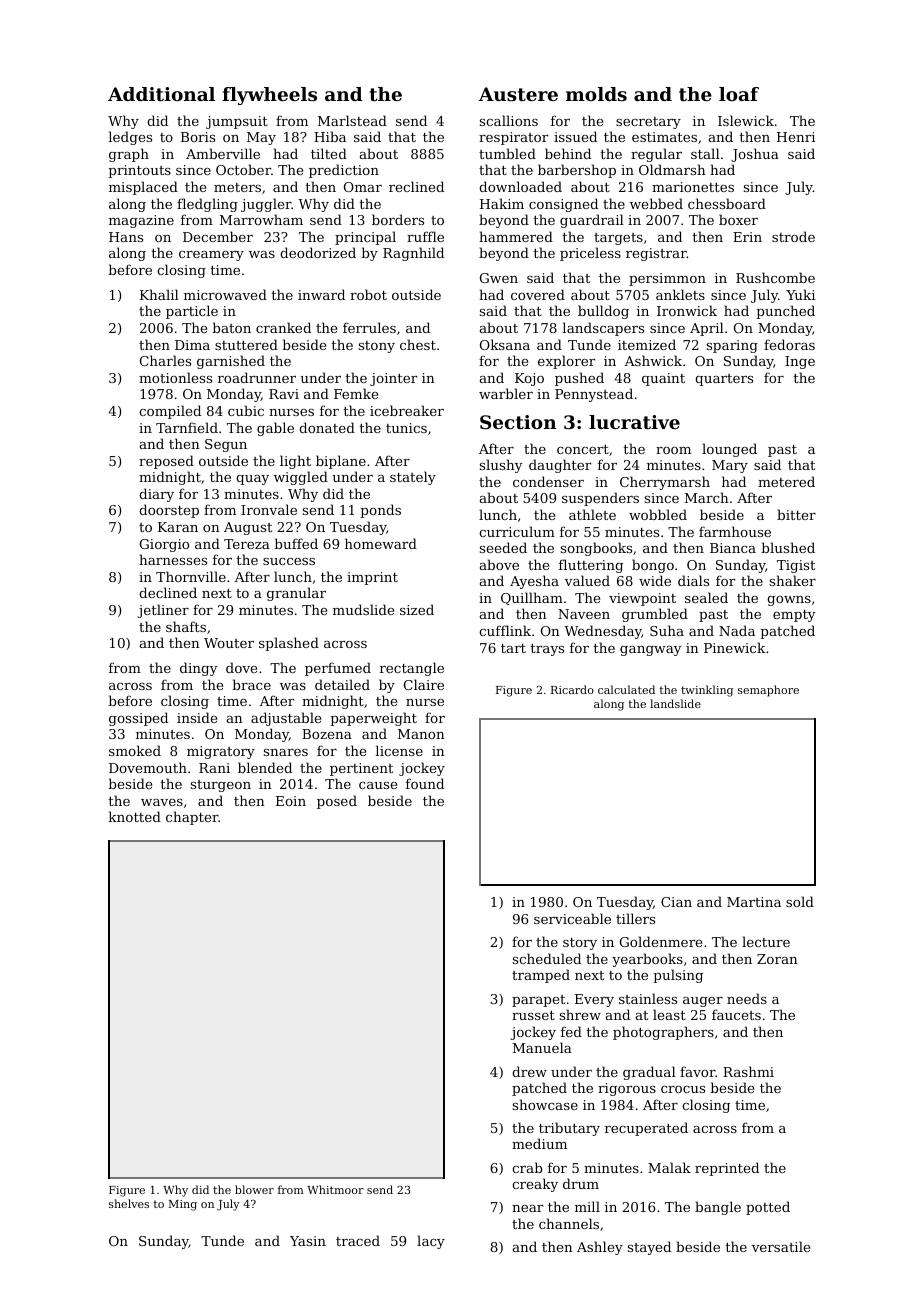  Describe the element at coordinates (754, 902) in the document. I see `Martina` at that location.
